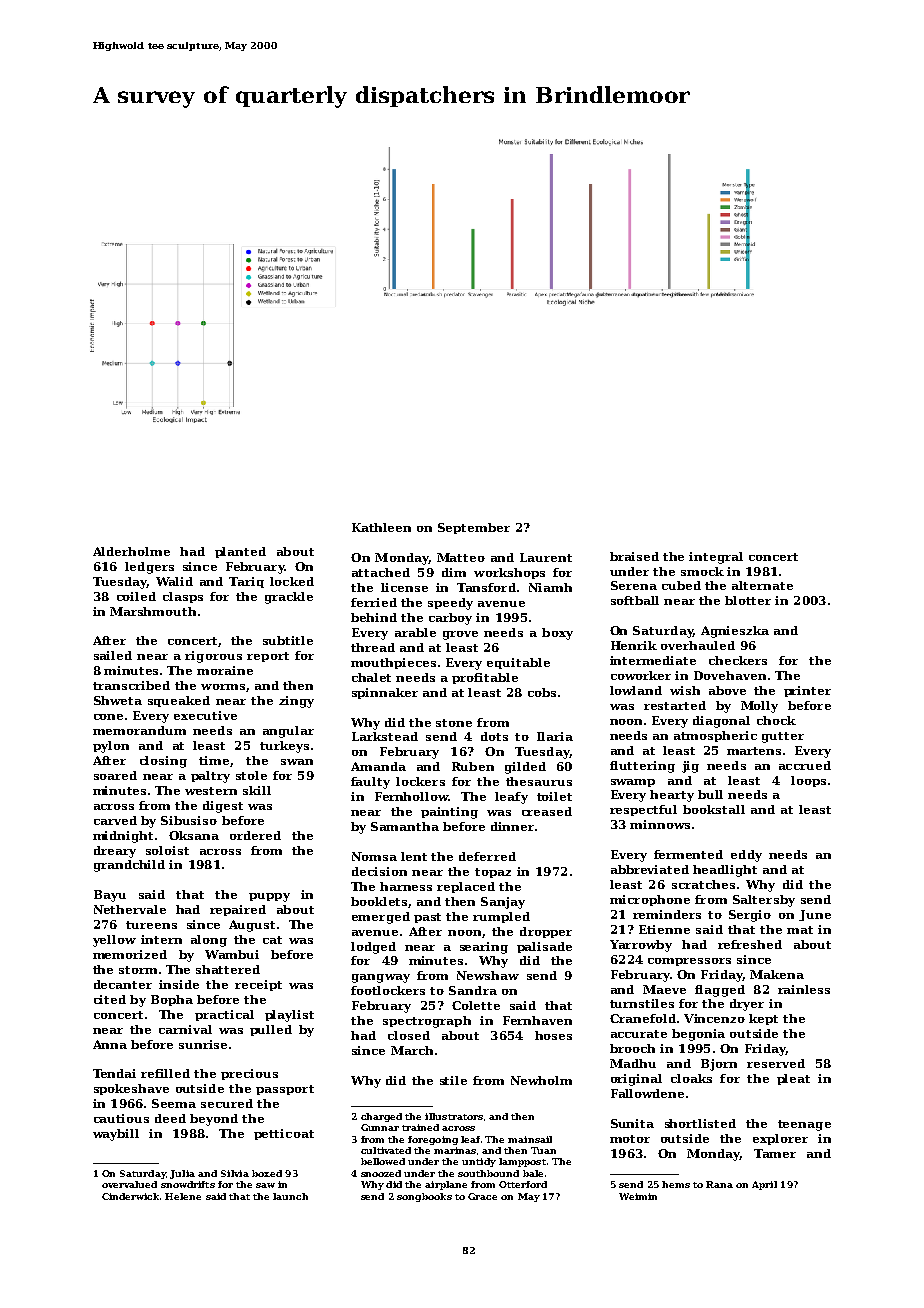 The image size is (924, 1308). I want to click on Newholm, so click(541, 1080).
